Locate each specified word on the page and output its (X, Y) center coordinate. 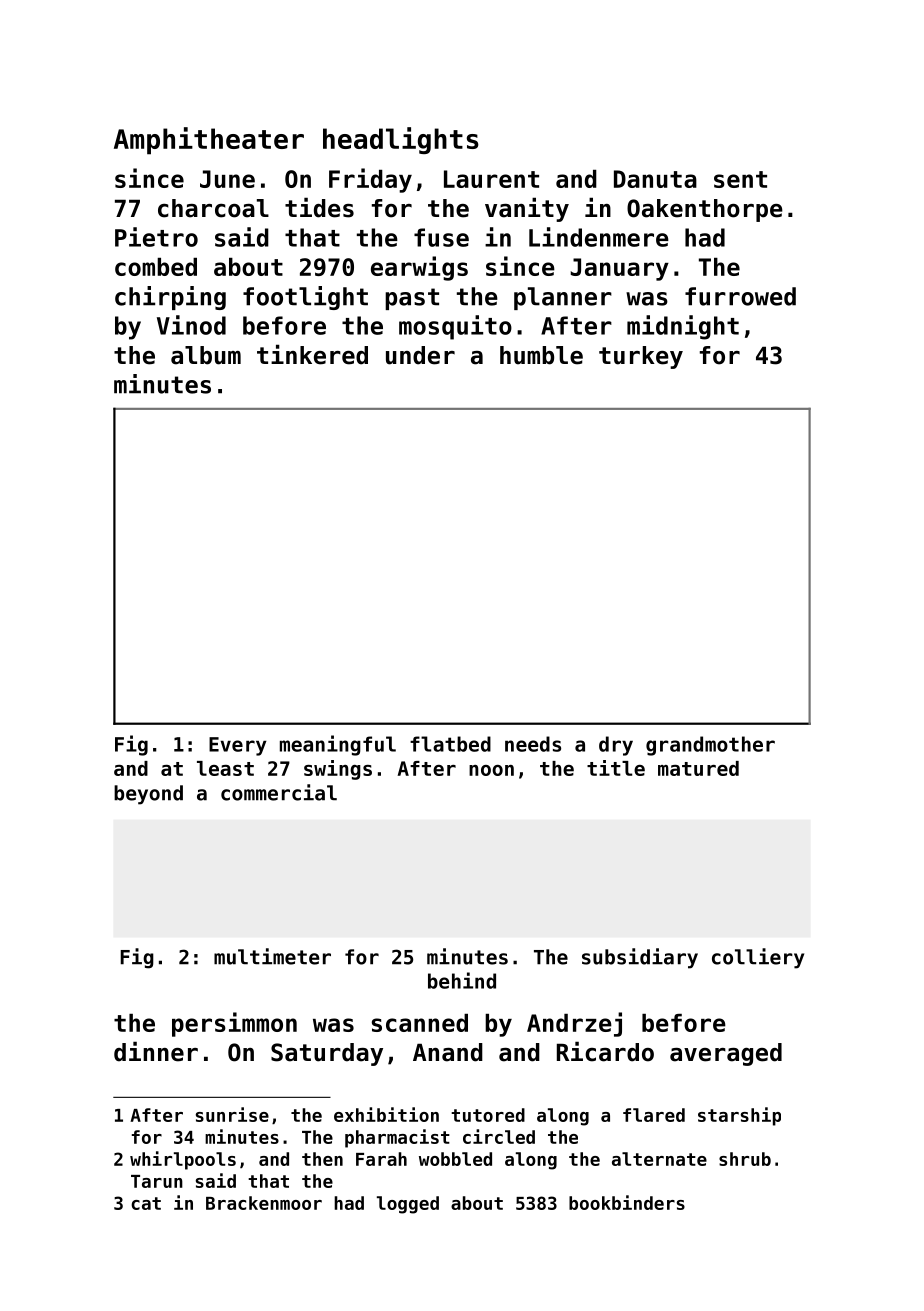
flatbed (450, 744)
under (420, 355)
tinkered (312, 354)
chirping (170, 298)
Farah (381, 1159)
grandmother (710, 746)
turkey (641, 357)
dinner (156, 1051)
